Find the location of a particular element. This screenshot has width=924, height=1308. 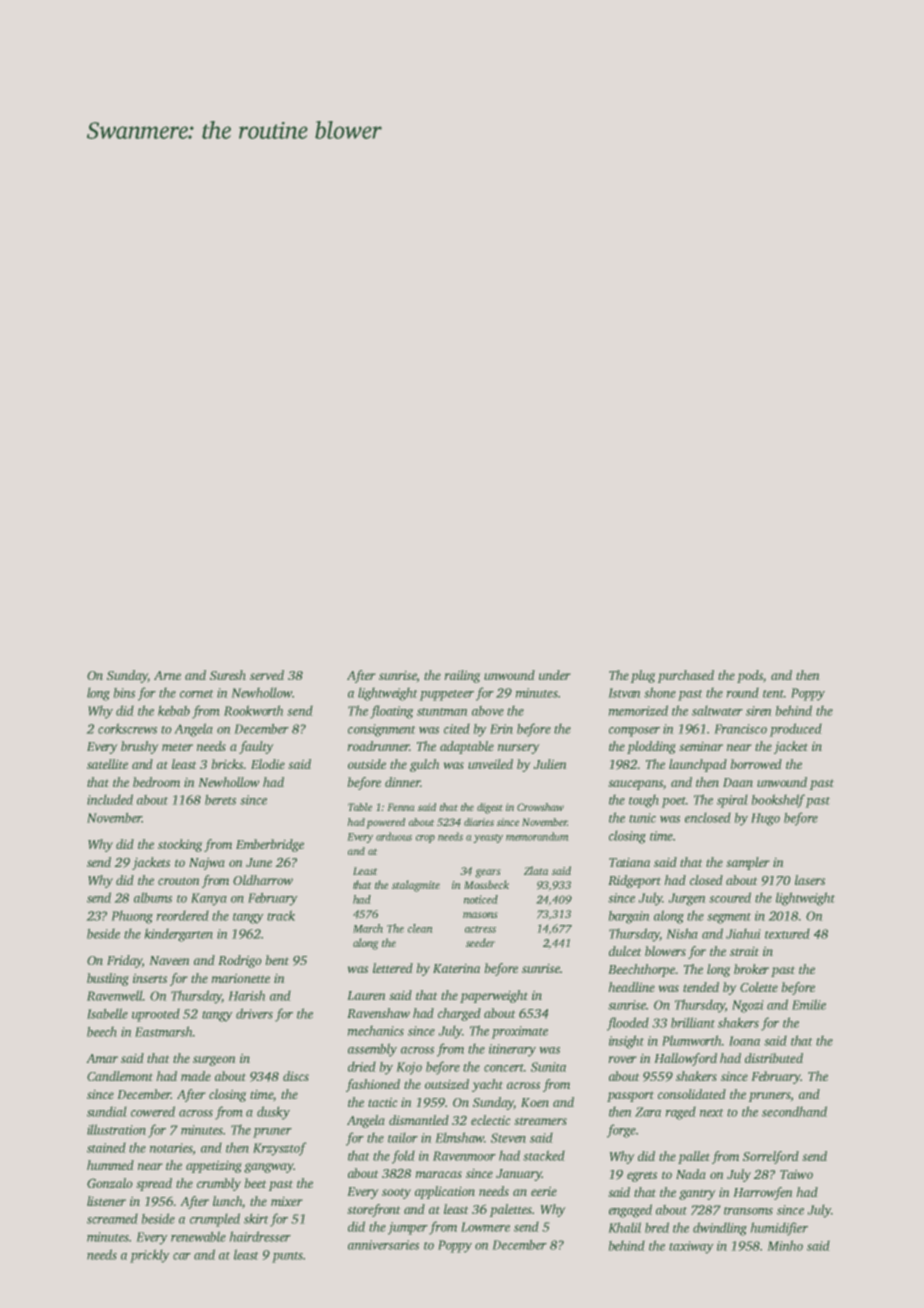

Khalil is located at coordinates (624, 1227).
